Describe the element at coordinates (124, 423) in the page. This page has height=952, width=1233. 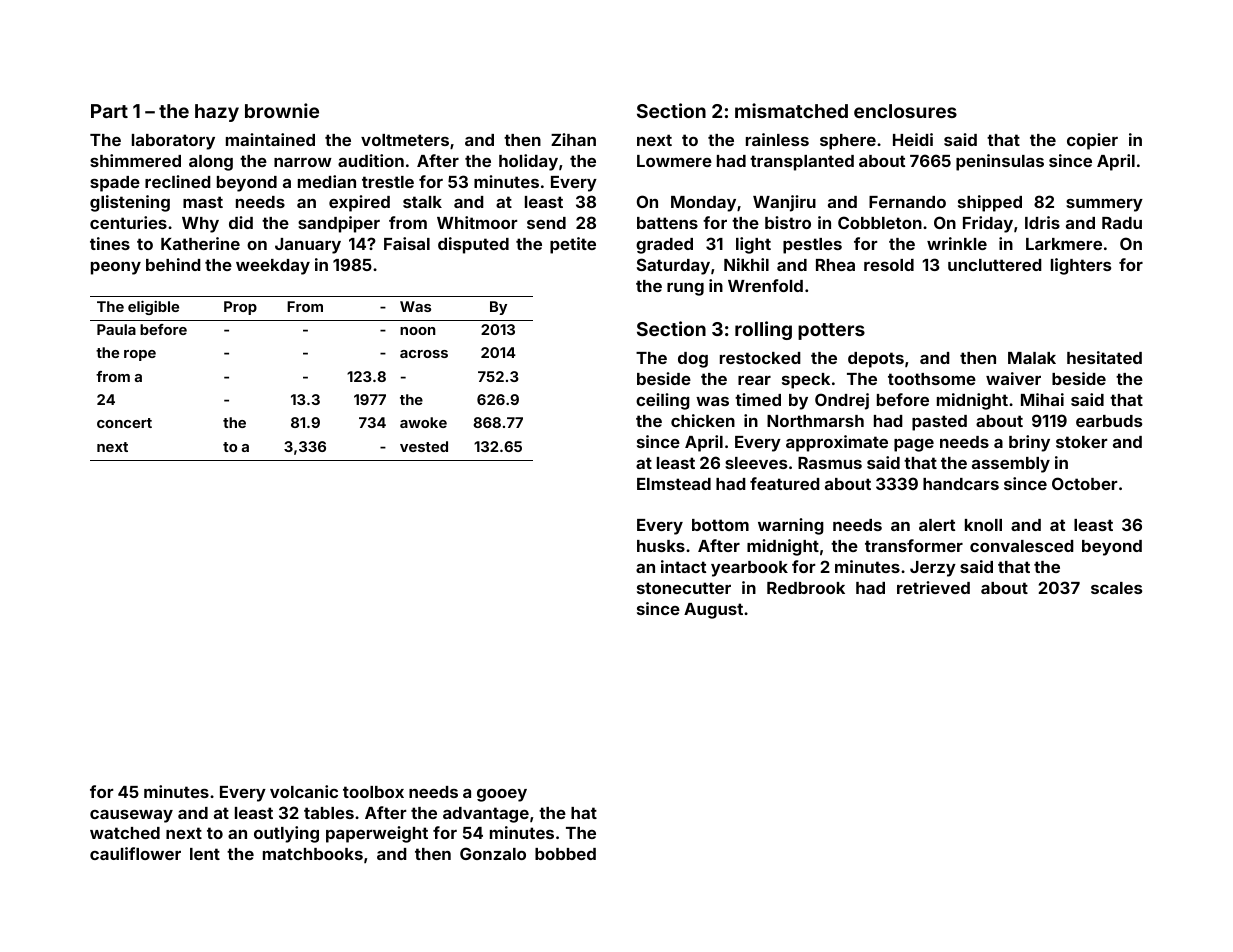
I see `concert` at that location.
